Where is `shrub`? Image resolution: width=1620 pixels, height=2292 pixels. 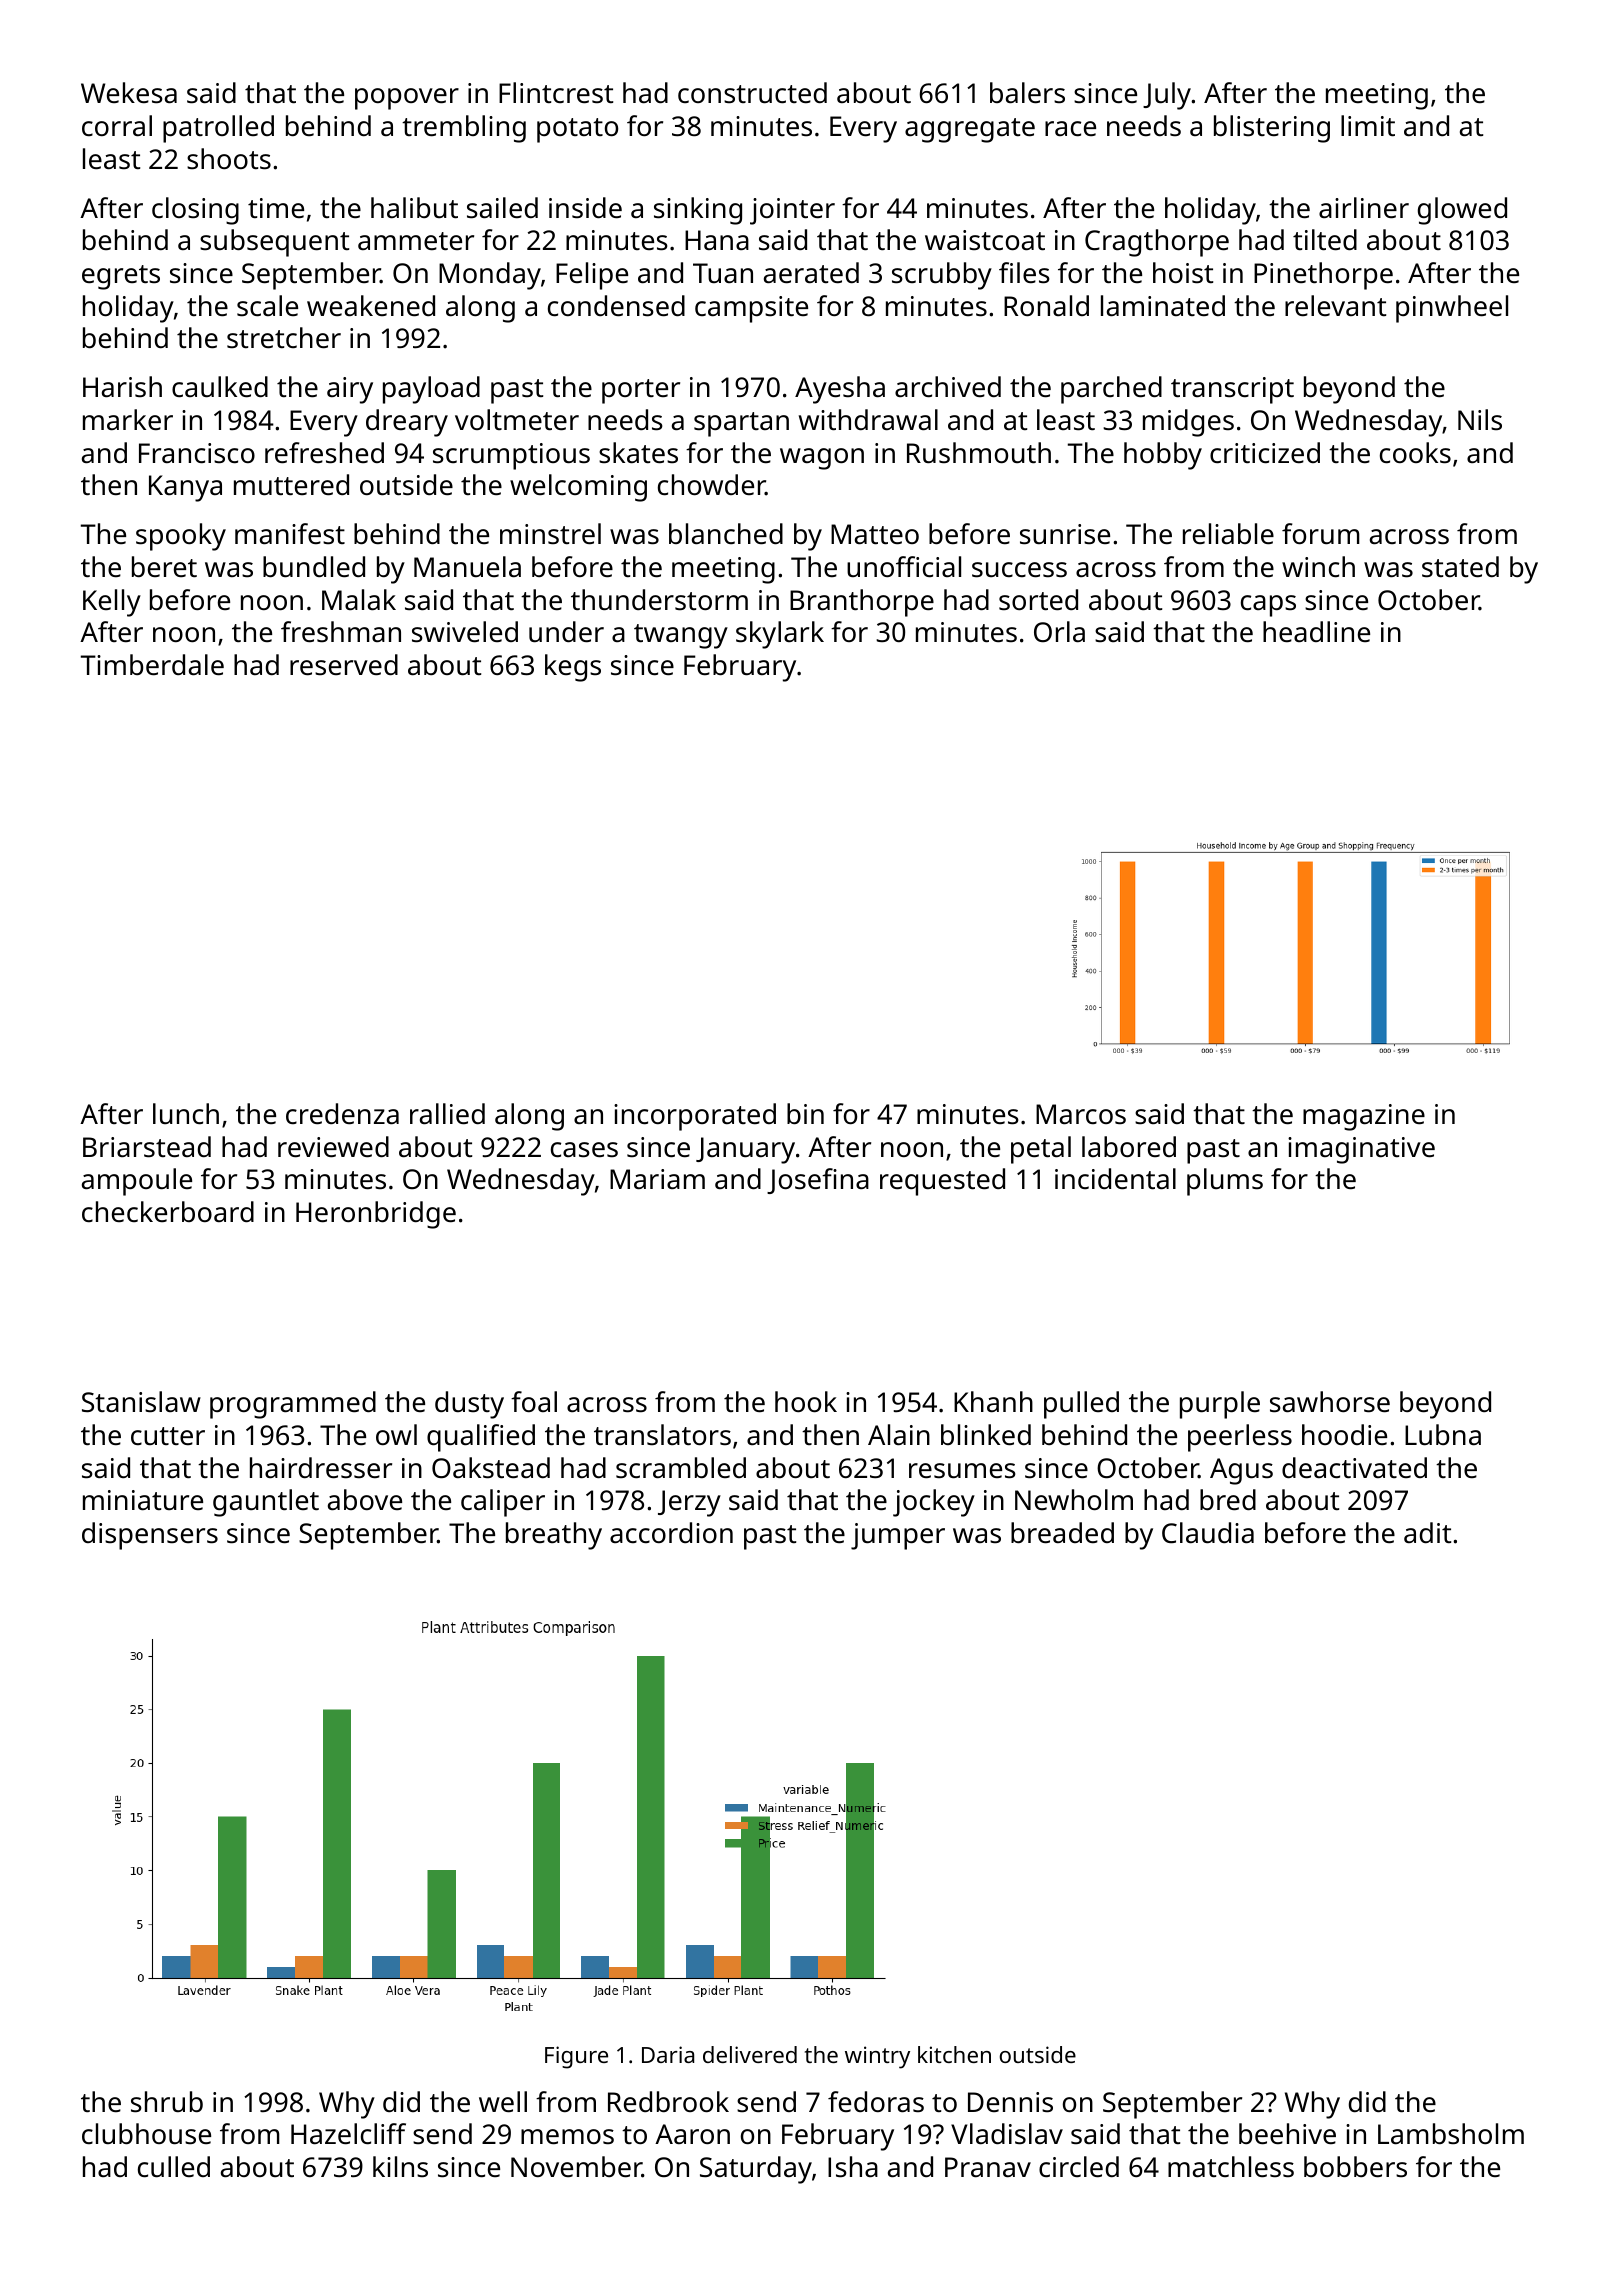
shrub is located at coordinates (167, 2102).
